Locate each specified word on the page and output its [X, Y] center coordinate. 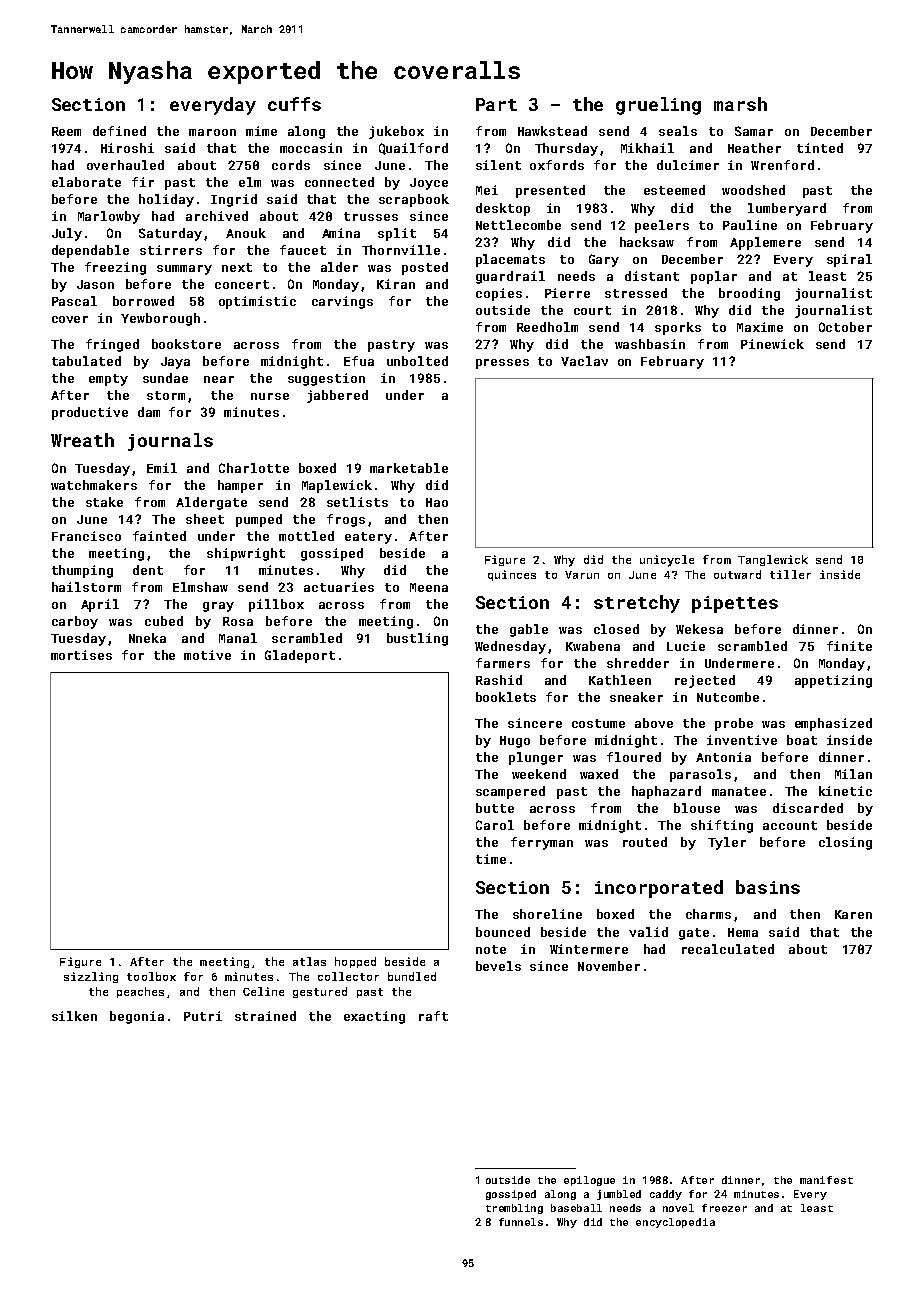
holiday [166, 200]
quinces [512, 575]
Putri [203, 1016]
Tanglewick [773, 560]
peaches [140, 992]
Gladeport [300, 656]
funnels [521, 1222]
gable [529, 630]
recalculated [728, 949]
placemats [510, 260]
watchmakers [94, 485]
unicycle [667, 561]
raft [433, 1016]
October [845, 327]
